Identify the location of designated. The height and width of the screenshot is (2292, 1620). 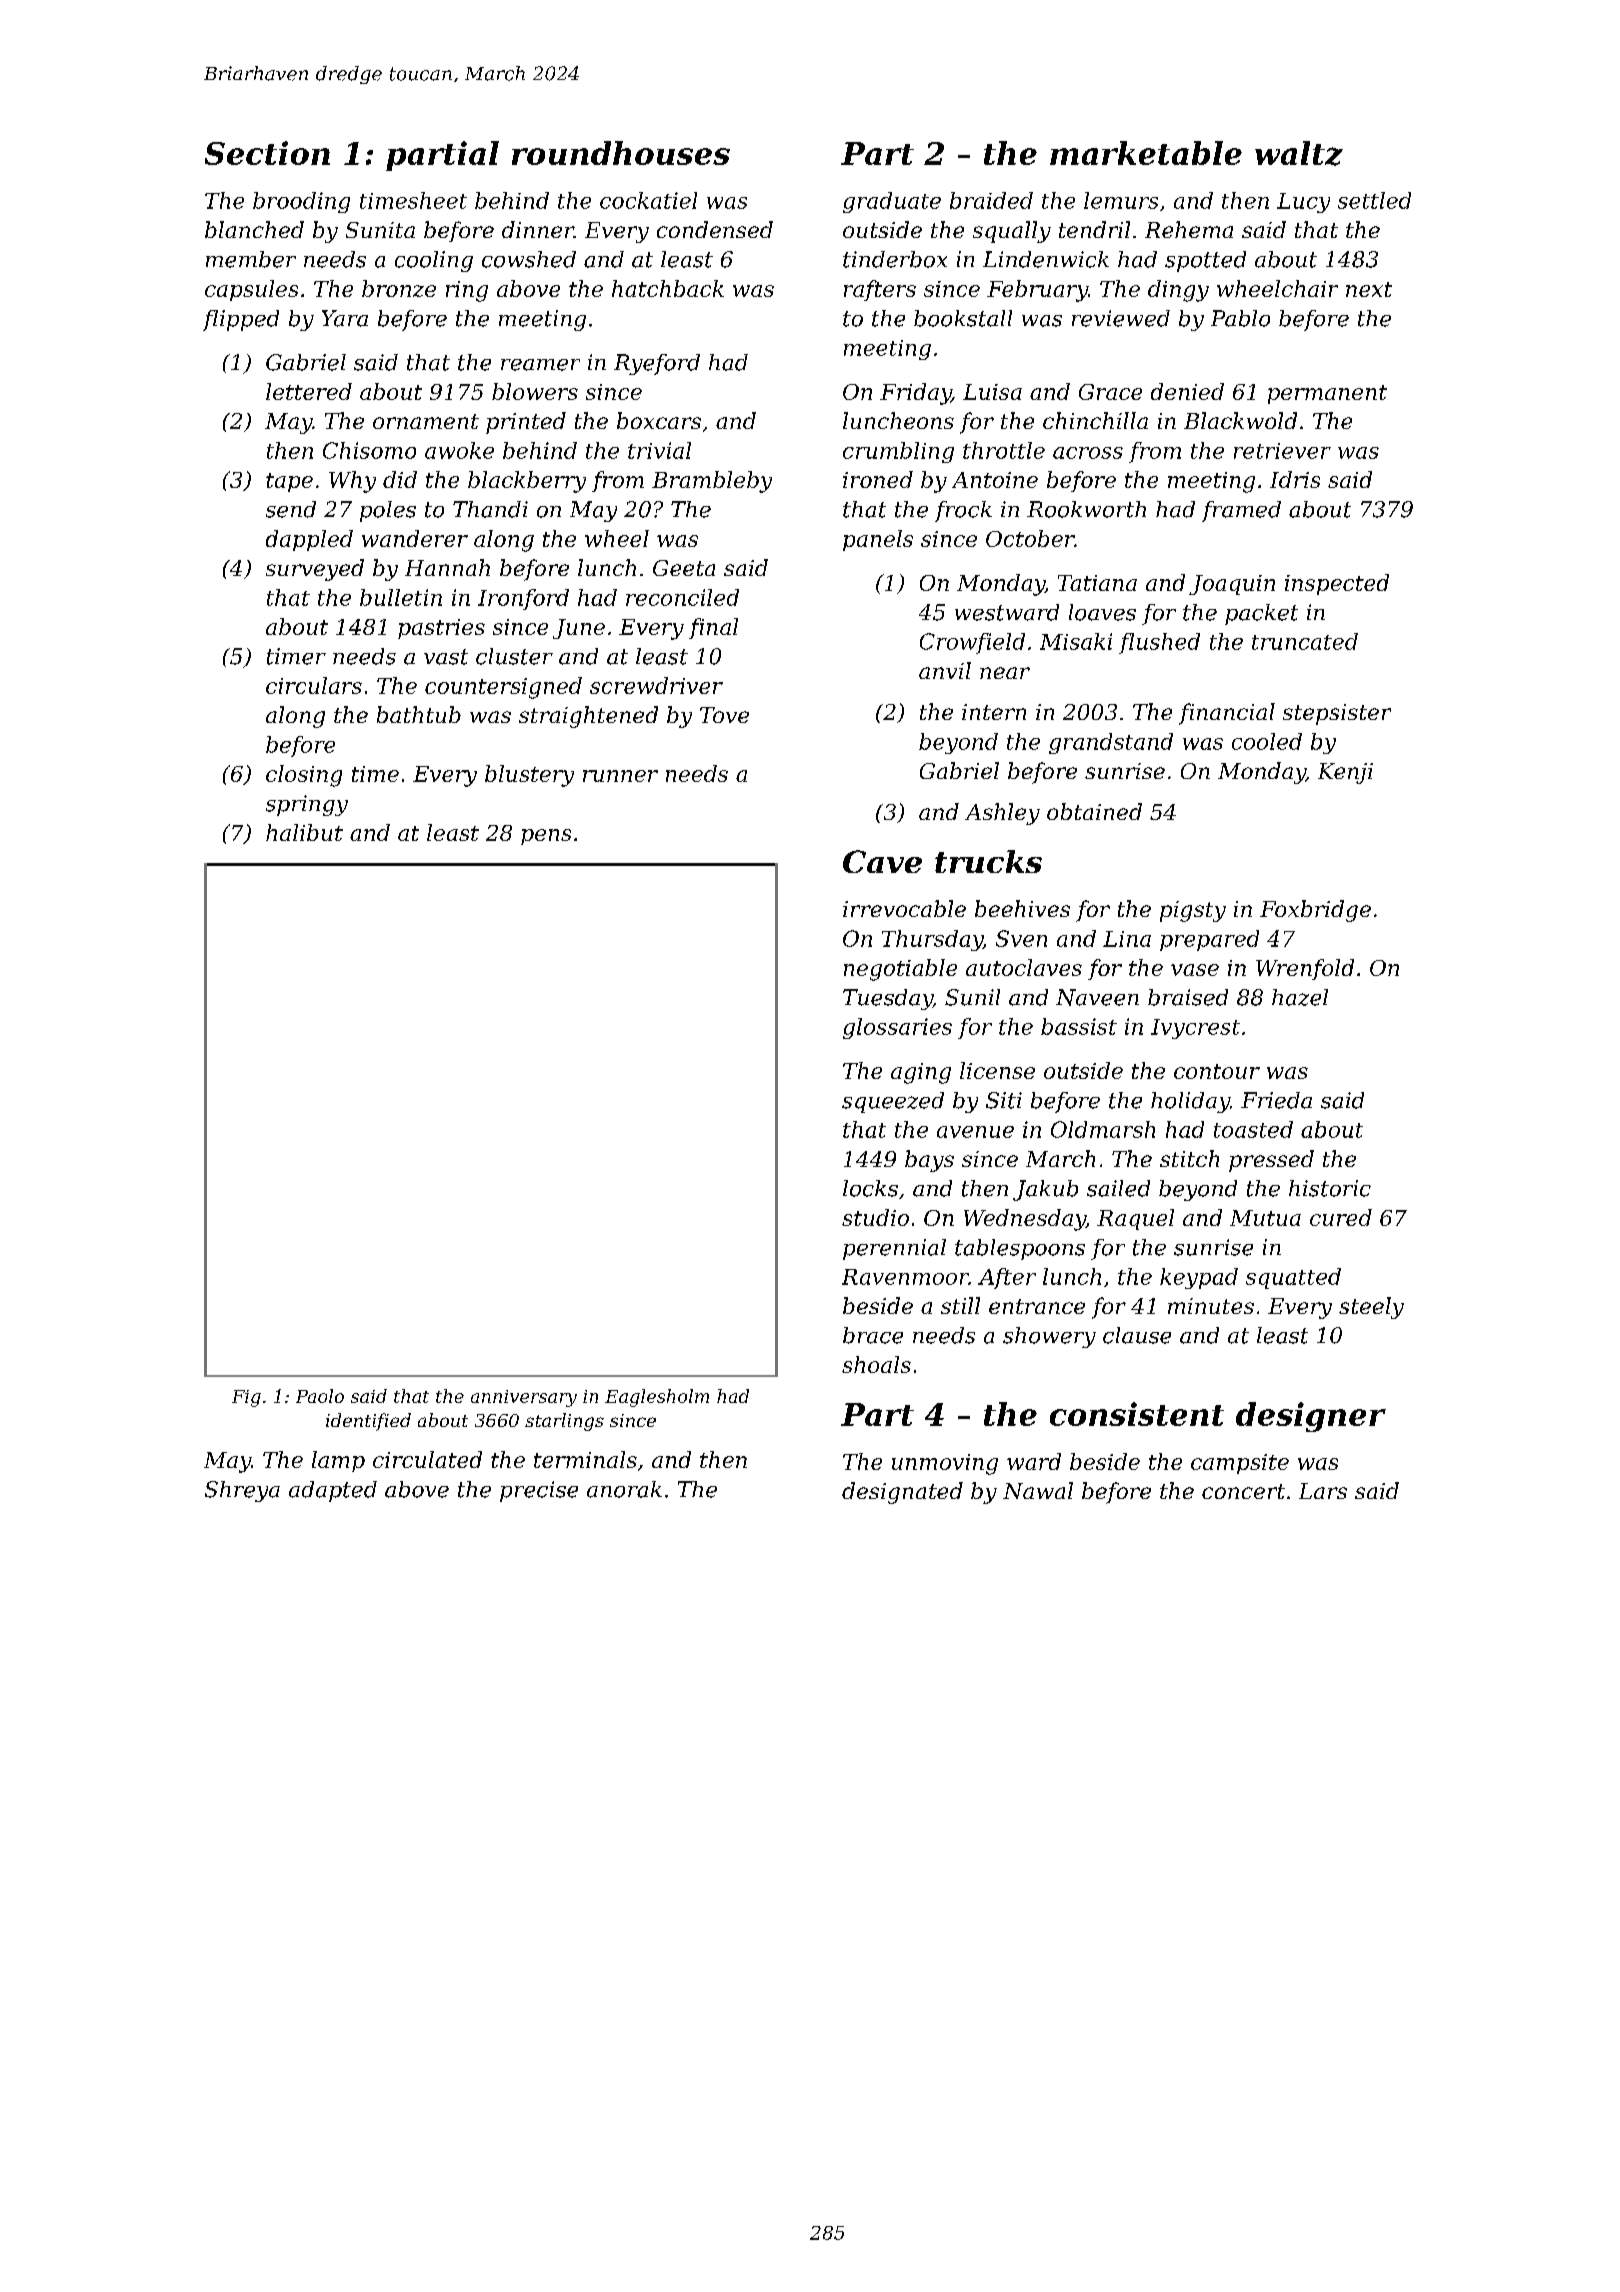
(902, 1493).
